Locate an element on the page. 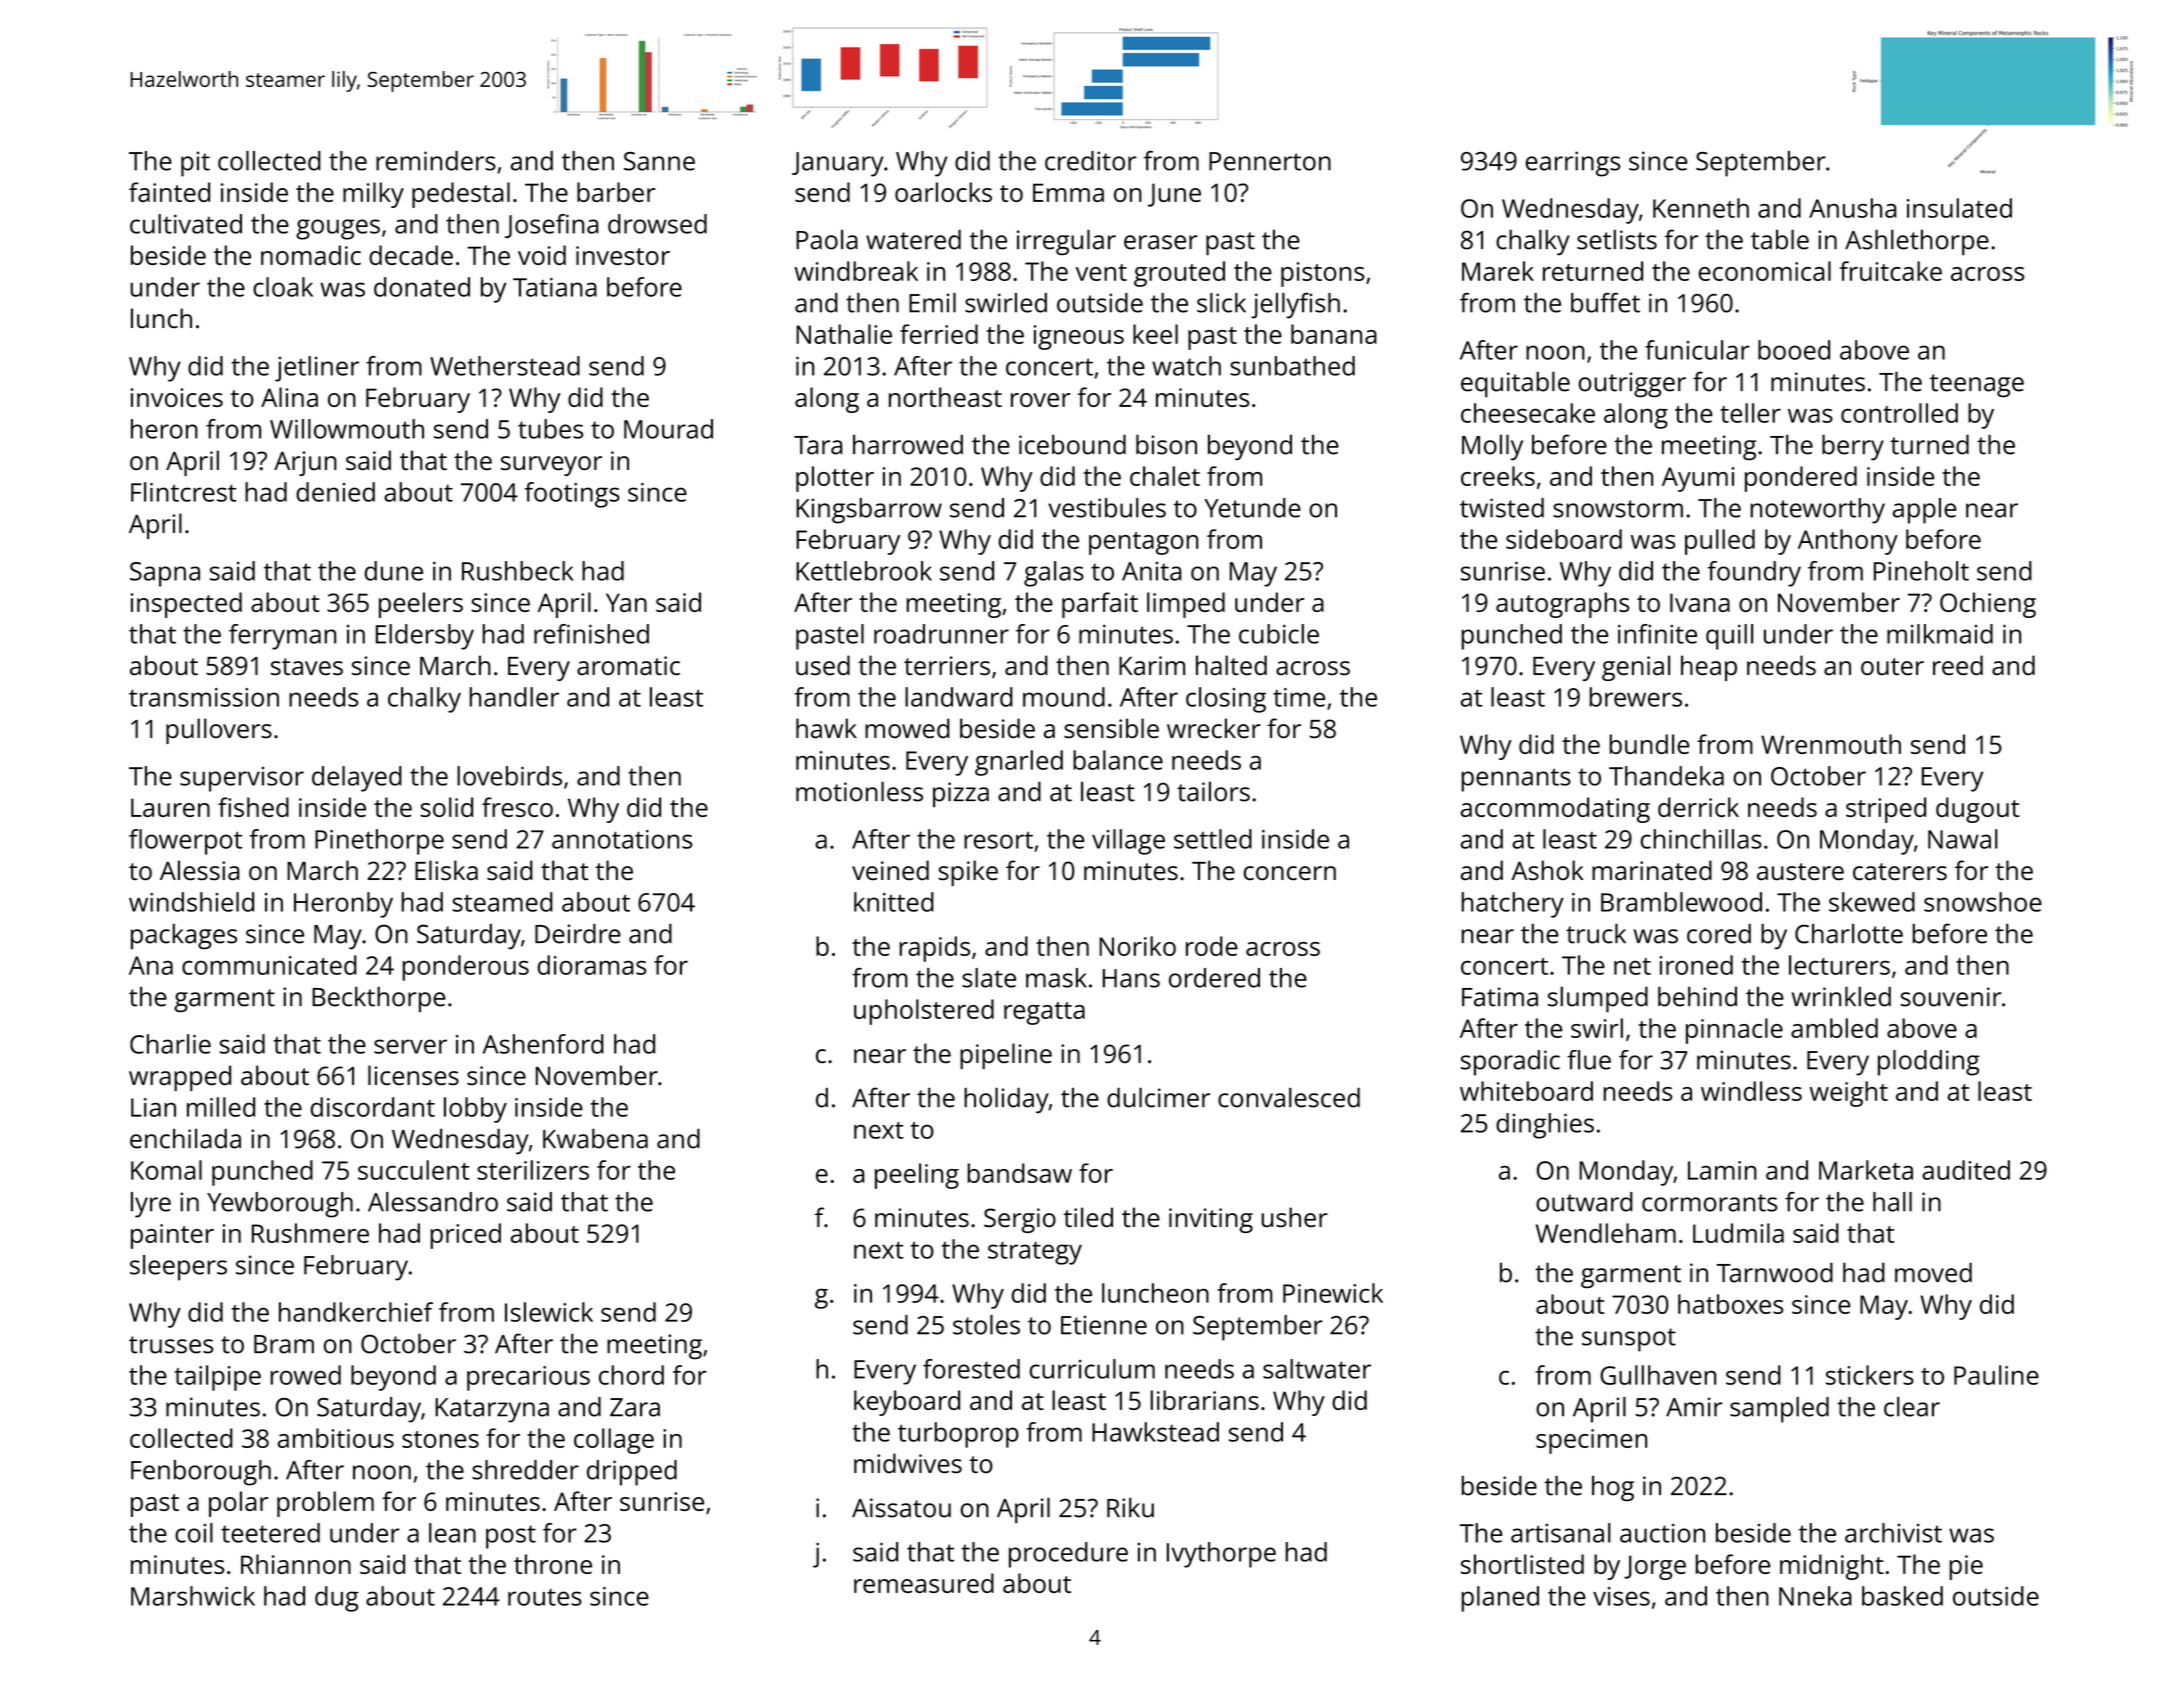  routes is located at coordinates (545, 1597).
